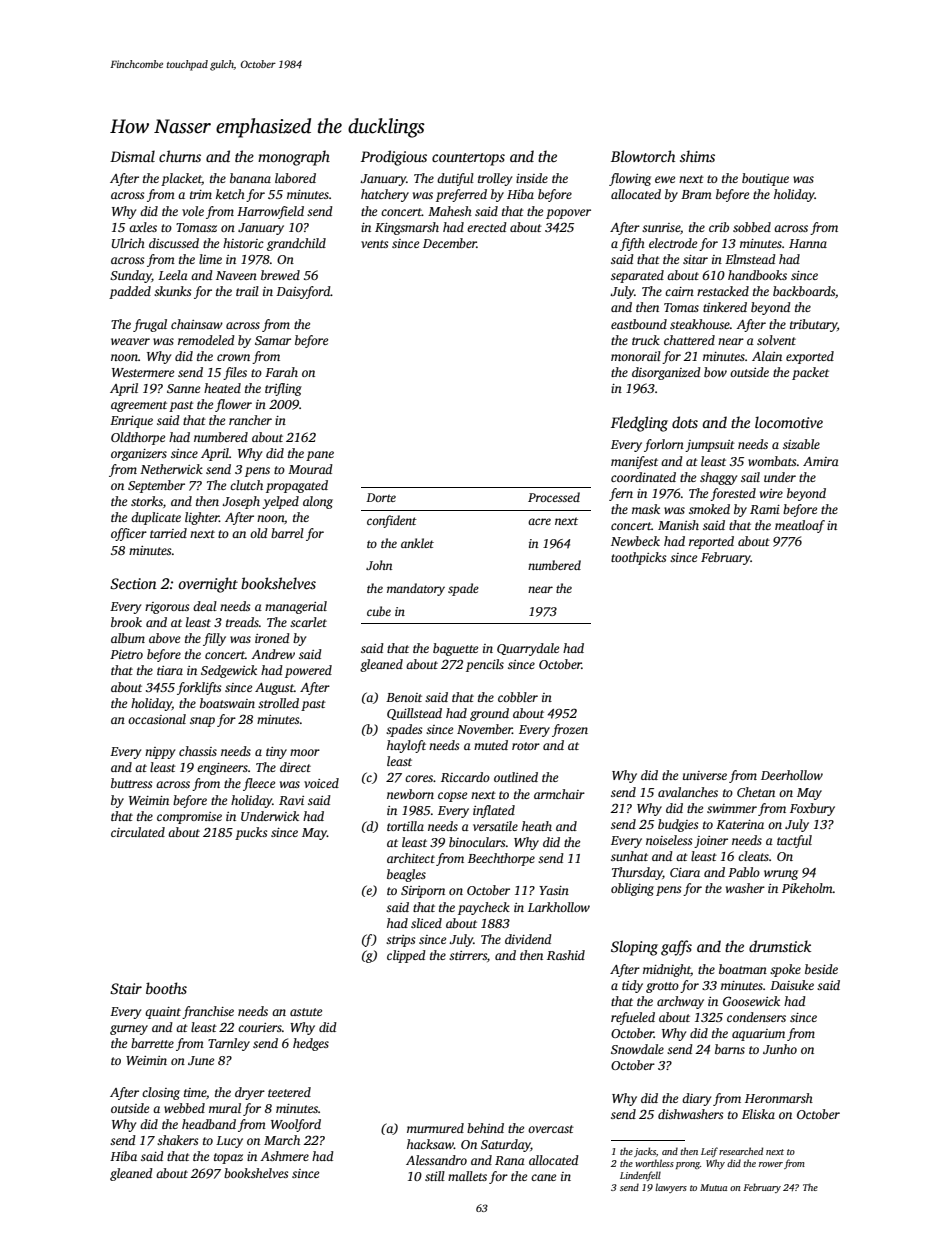 This screenshot has height=1233, width=952. I want to click on cube, so click(379, 611).
